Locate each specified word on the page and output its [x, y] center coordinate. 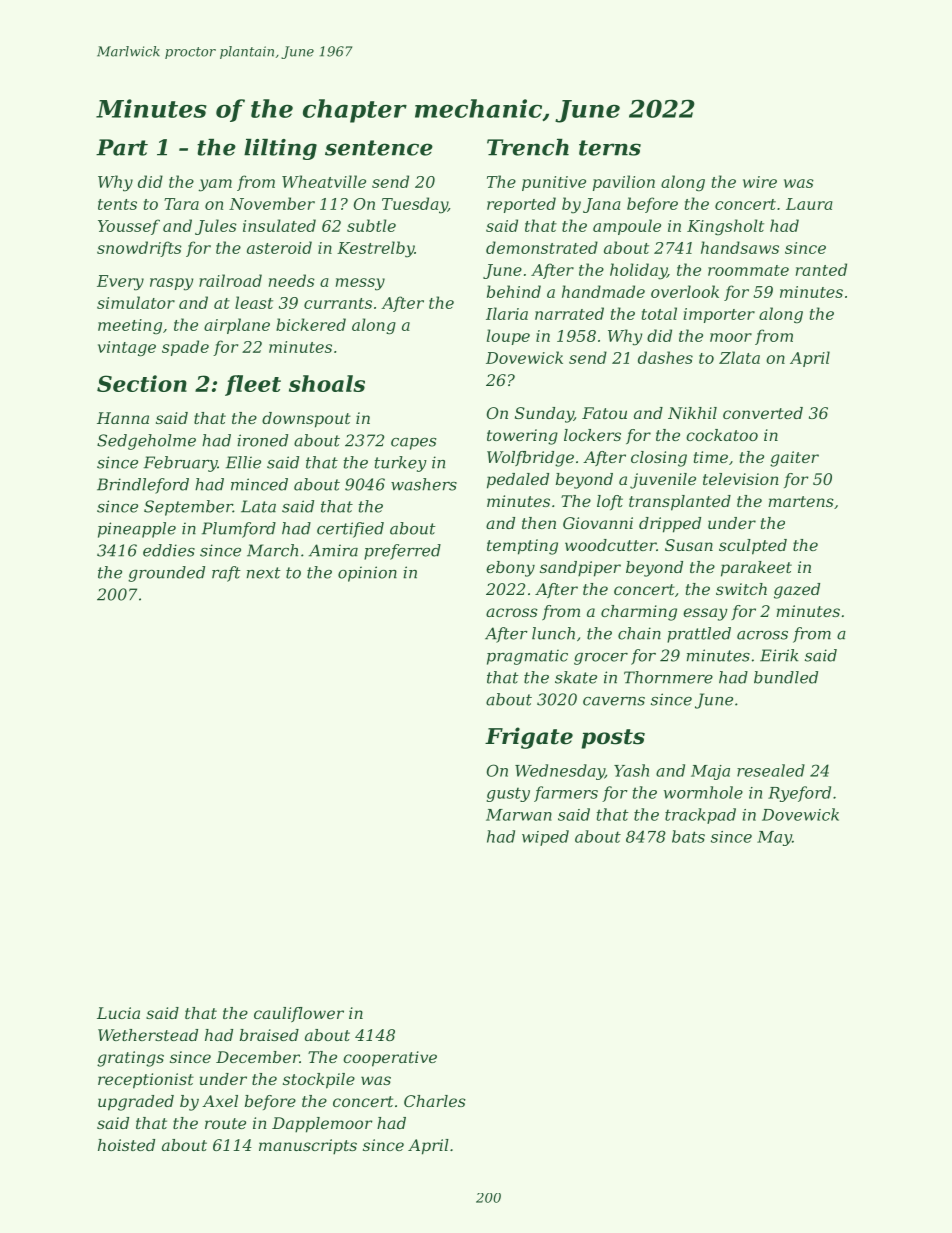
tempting [522, 547]
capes [413, 444]
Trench [528, 147]
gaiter [794, 459]
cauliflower [299, 1014]
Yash [631, 770]
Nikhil [692, 413]
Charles [435, 1101]
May [774, 838]
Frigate [529, 738]
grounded [166, 574]
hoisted [126, 1145]
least [254, 302]
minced [259, 484]
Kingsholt [725, 227]
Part [122, 147]
